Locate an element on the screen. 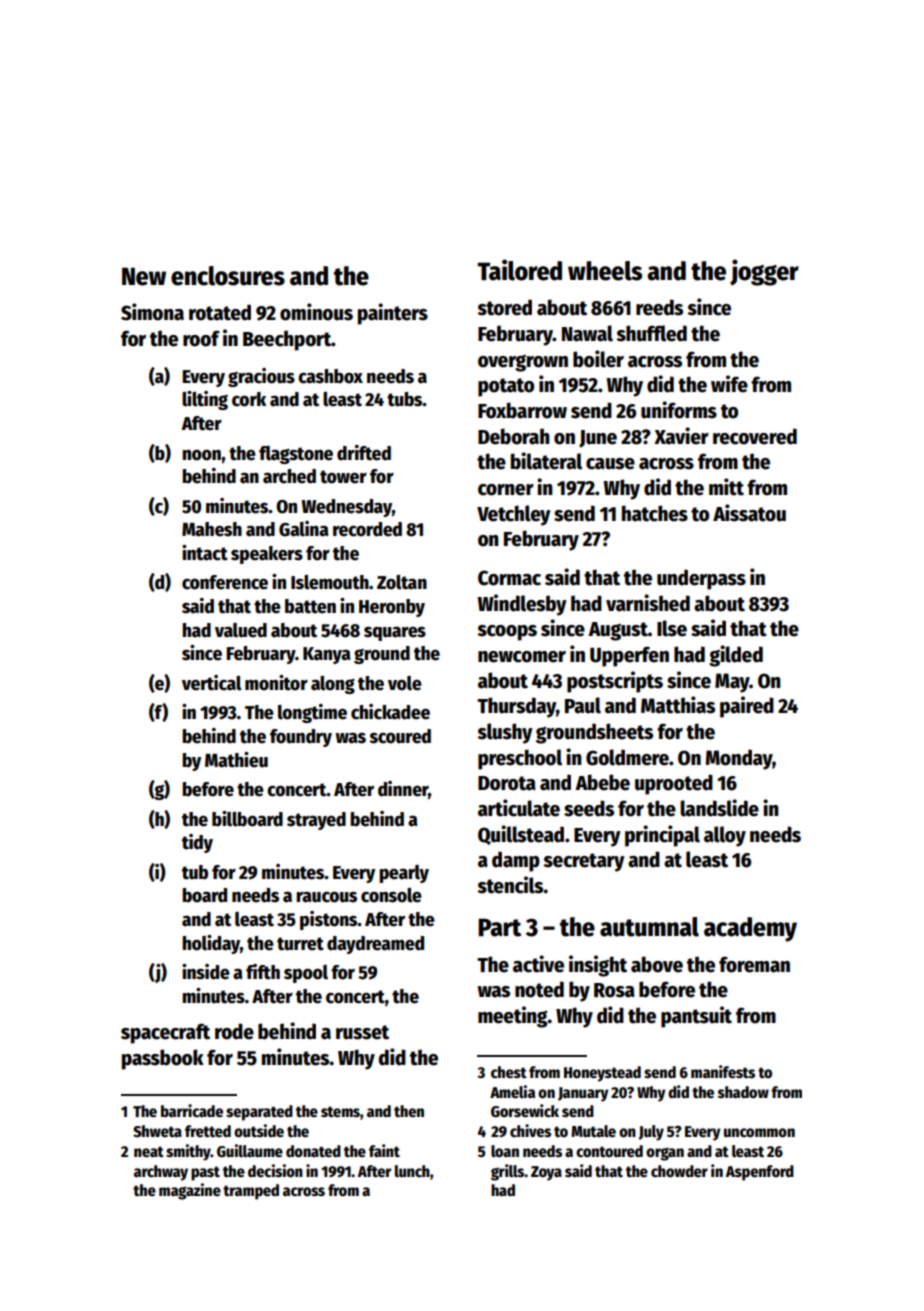  seeds is located at coordinates (589, 808).
